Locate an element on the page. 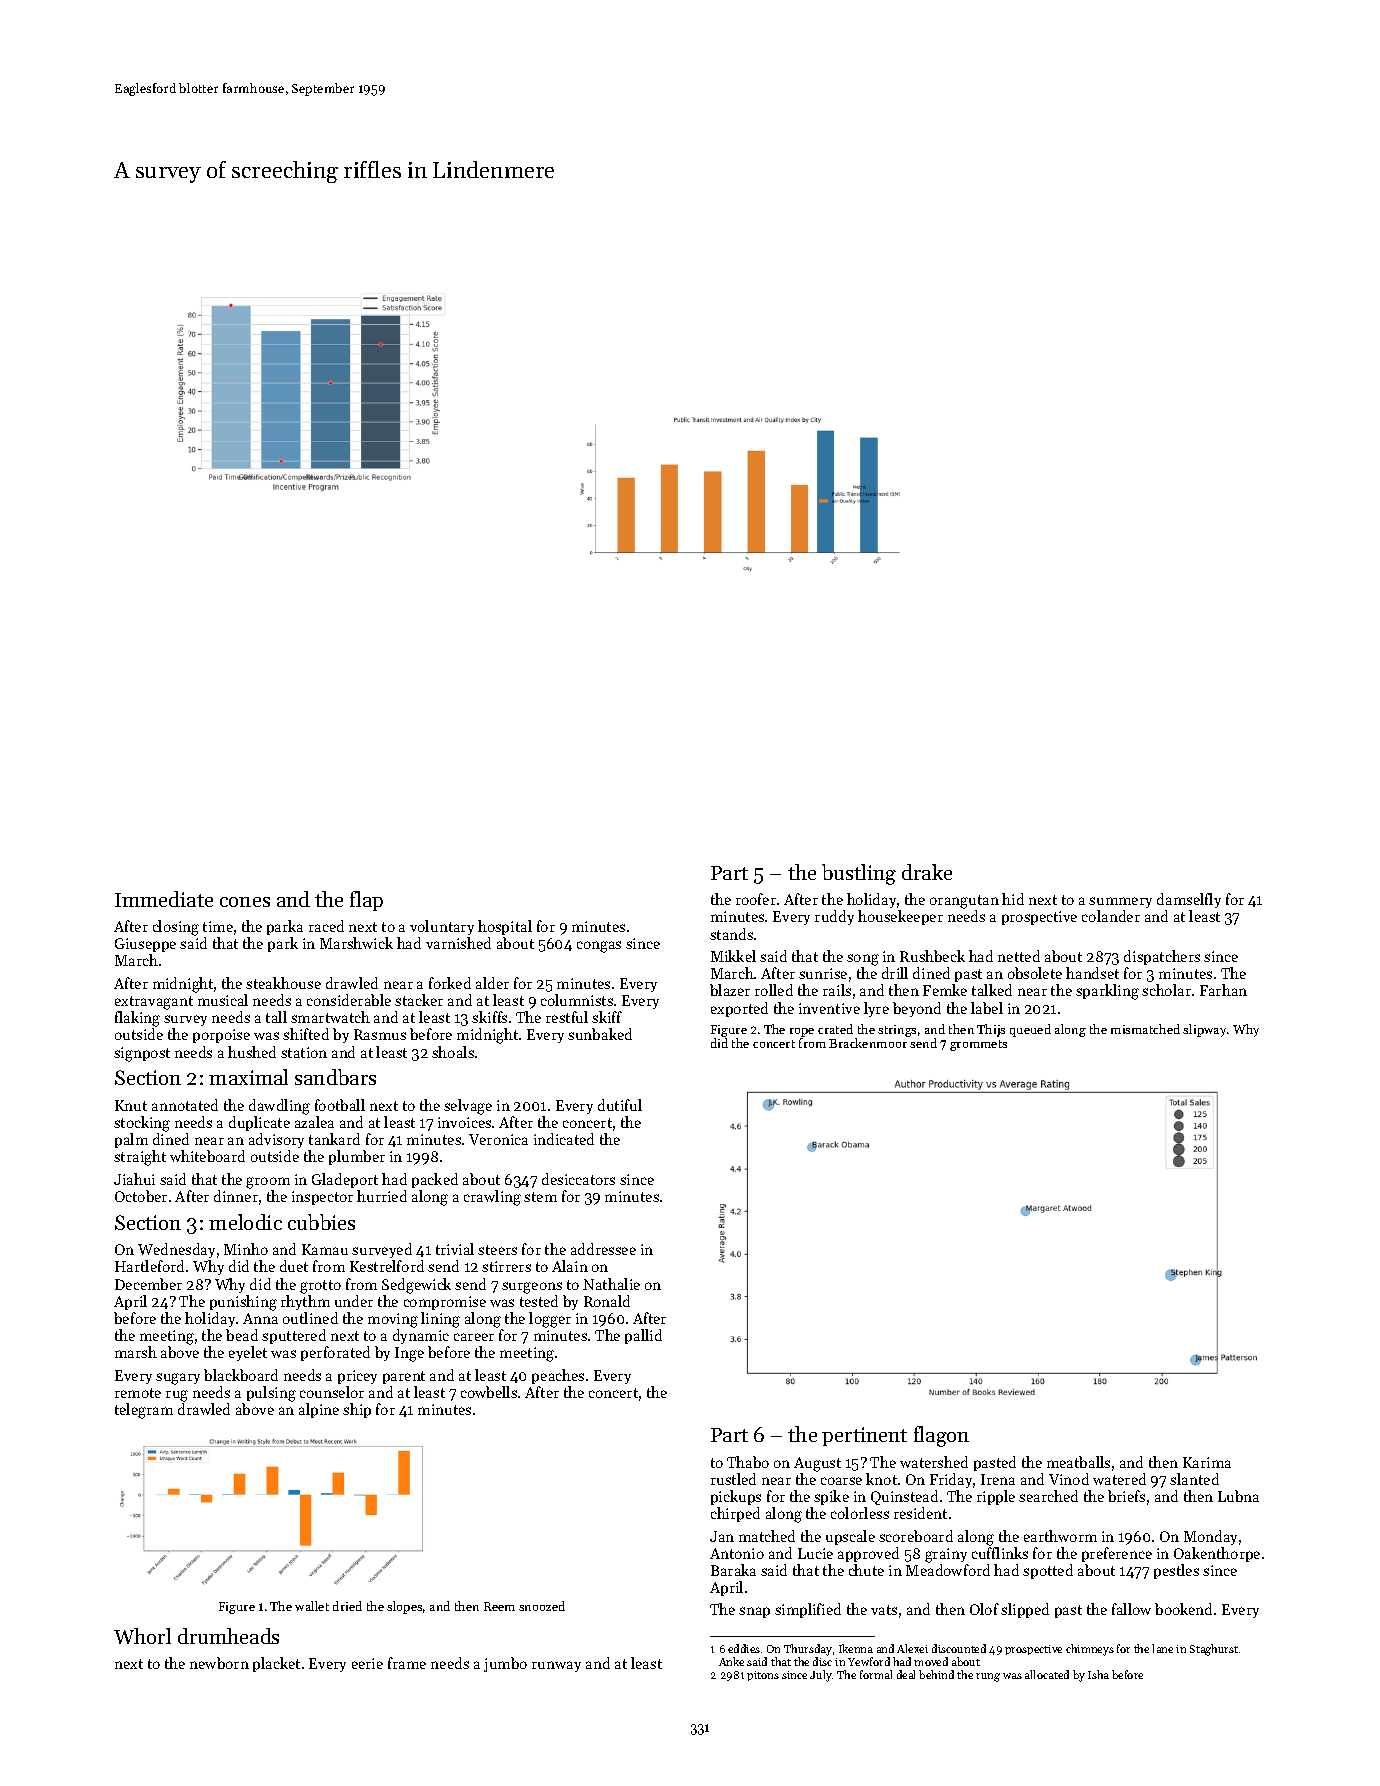 This image has width=1380, height=1786. addressee is located at coordinates (603, 1249).
